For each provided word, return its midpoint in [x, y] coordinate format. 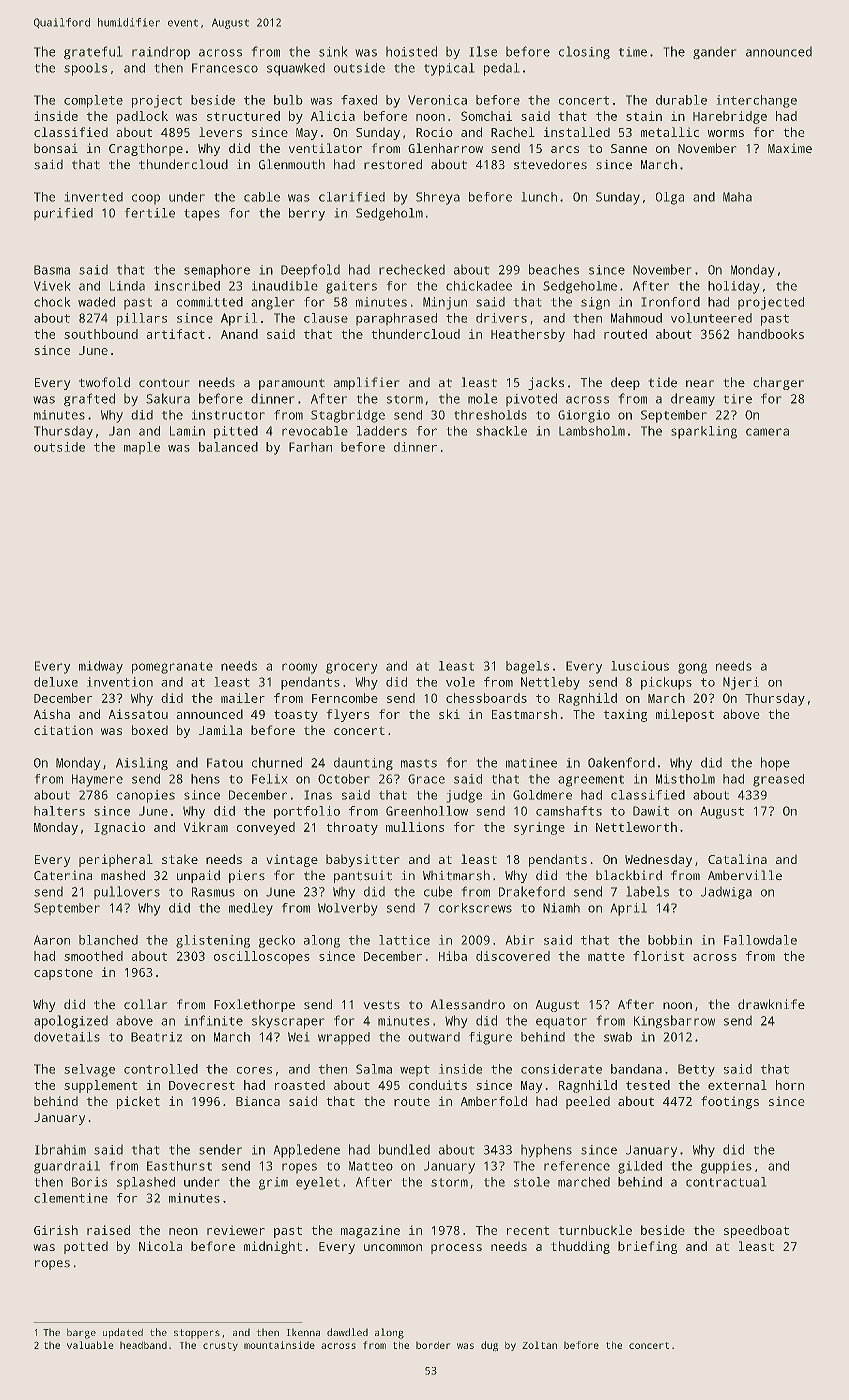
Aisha [51, 714]
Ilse [483, 51]
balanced [228, 447]
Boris [89, 1182]
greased [778, 780]
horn [790, 1085]
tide [662, 382]
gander [715, 53]
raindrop [161, 53]
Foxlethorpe [254, 1005]
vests [381, 1005]
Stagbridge [348, 416]
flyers [348, 715]
